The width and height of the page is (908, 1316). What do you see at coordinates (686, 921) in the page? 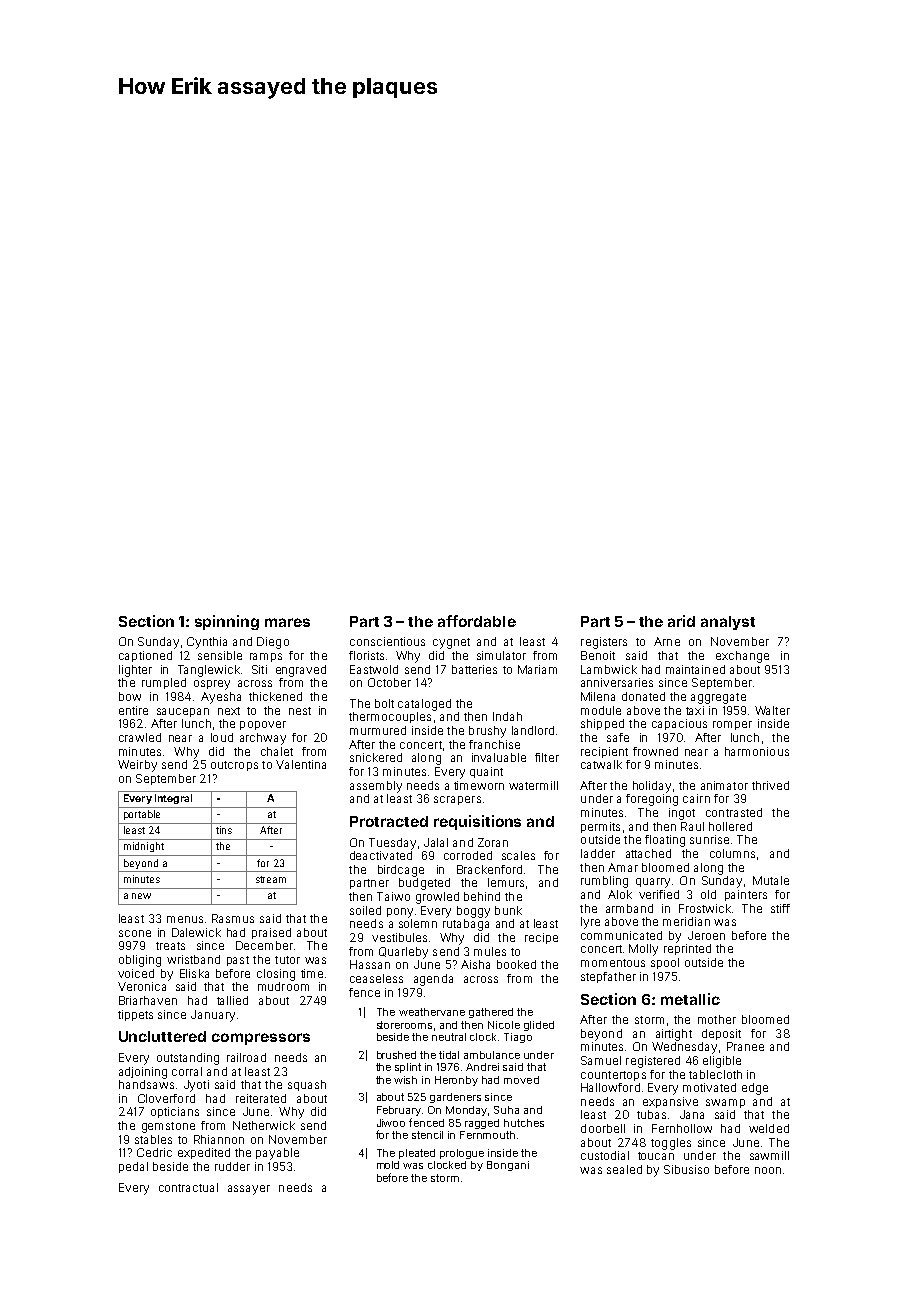
I see `meridian` at bounding box center [686, 921].
